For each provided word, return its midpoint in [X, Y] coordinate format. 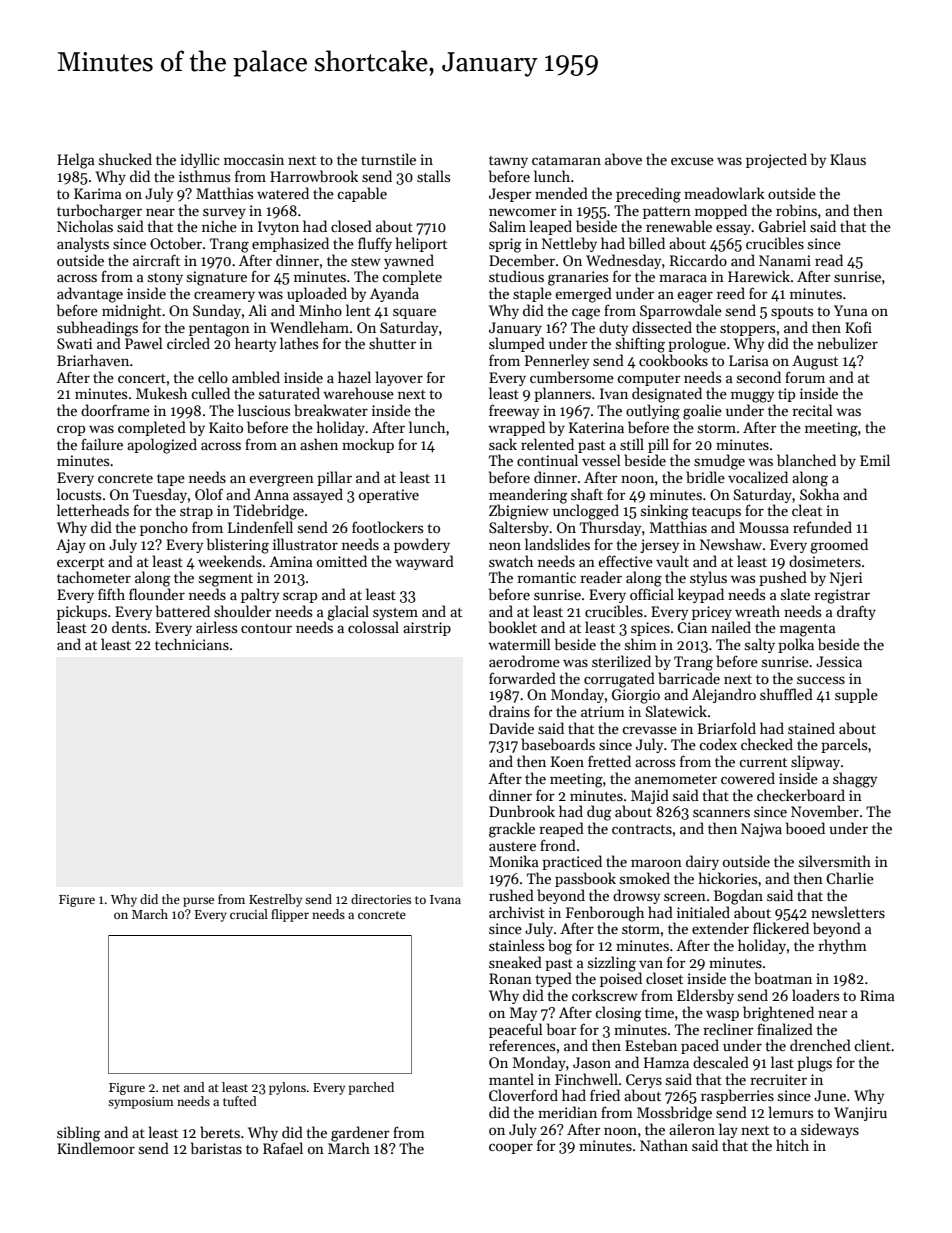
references [522, 1045]
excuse [692, 161]
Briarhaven [93, 360]
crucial [249, 914]
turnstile [388, 159]
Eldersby [705, 996]
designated [667, 395]
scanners [721, 813]
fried [605, 1095]
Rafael [283, 1148]
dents [129, 627]
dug [599, 813]
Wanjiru [860, 1114]
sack [503, 444]
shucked [125, 159]
